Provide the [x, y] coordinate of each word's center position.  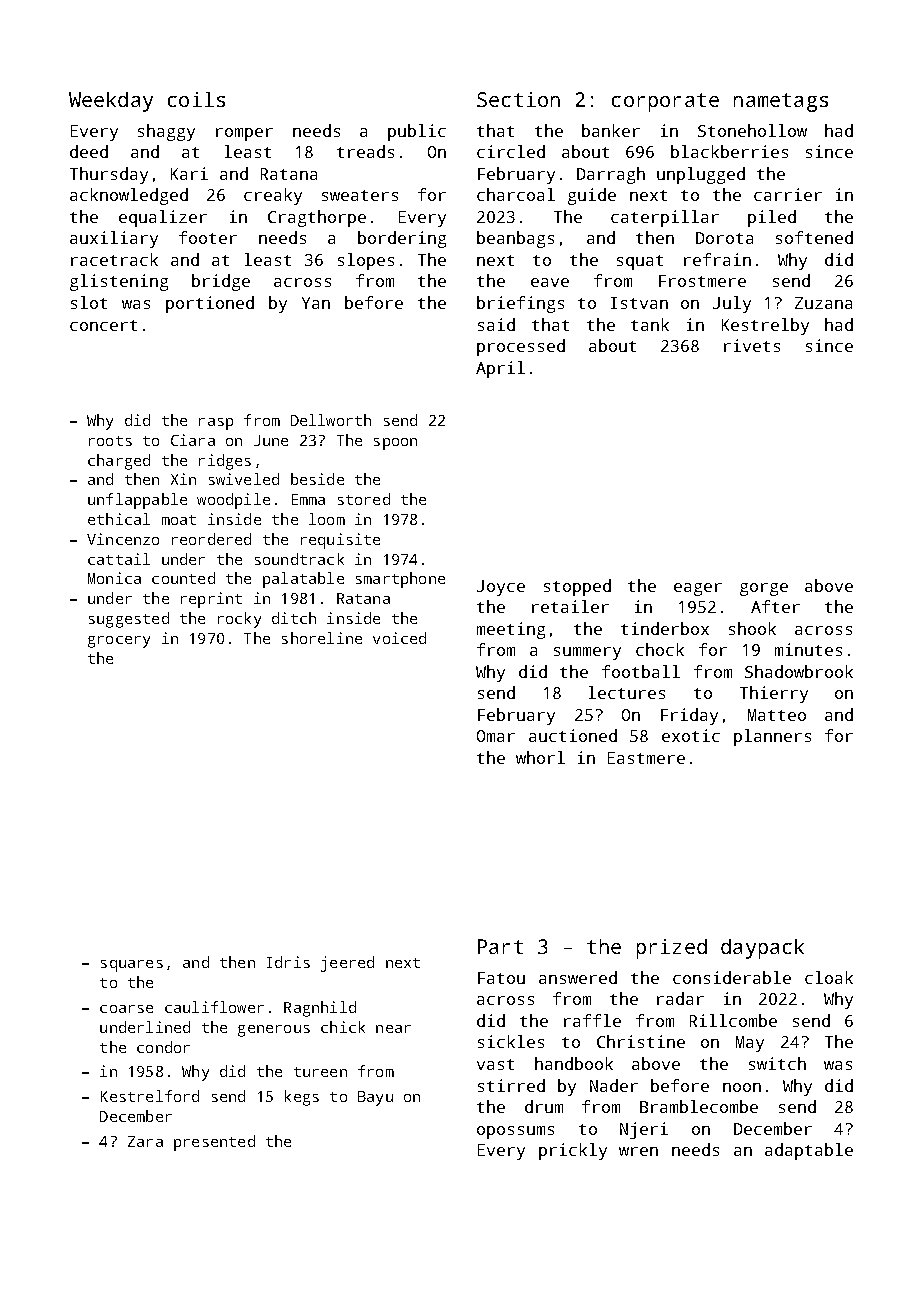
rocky [239, 620]
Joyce [501, 588]
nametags [781, 102]
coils [196, 99]
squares [132, 966]
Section [518, 99]
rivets [752, 345]
